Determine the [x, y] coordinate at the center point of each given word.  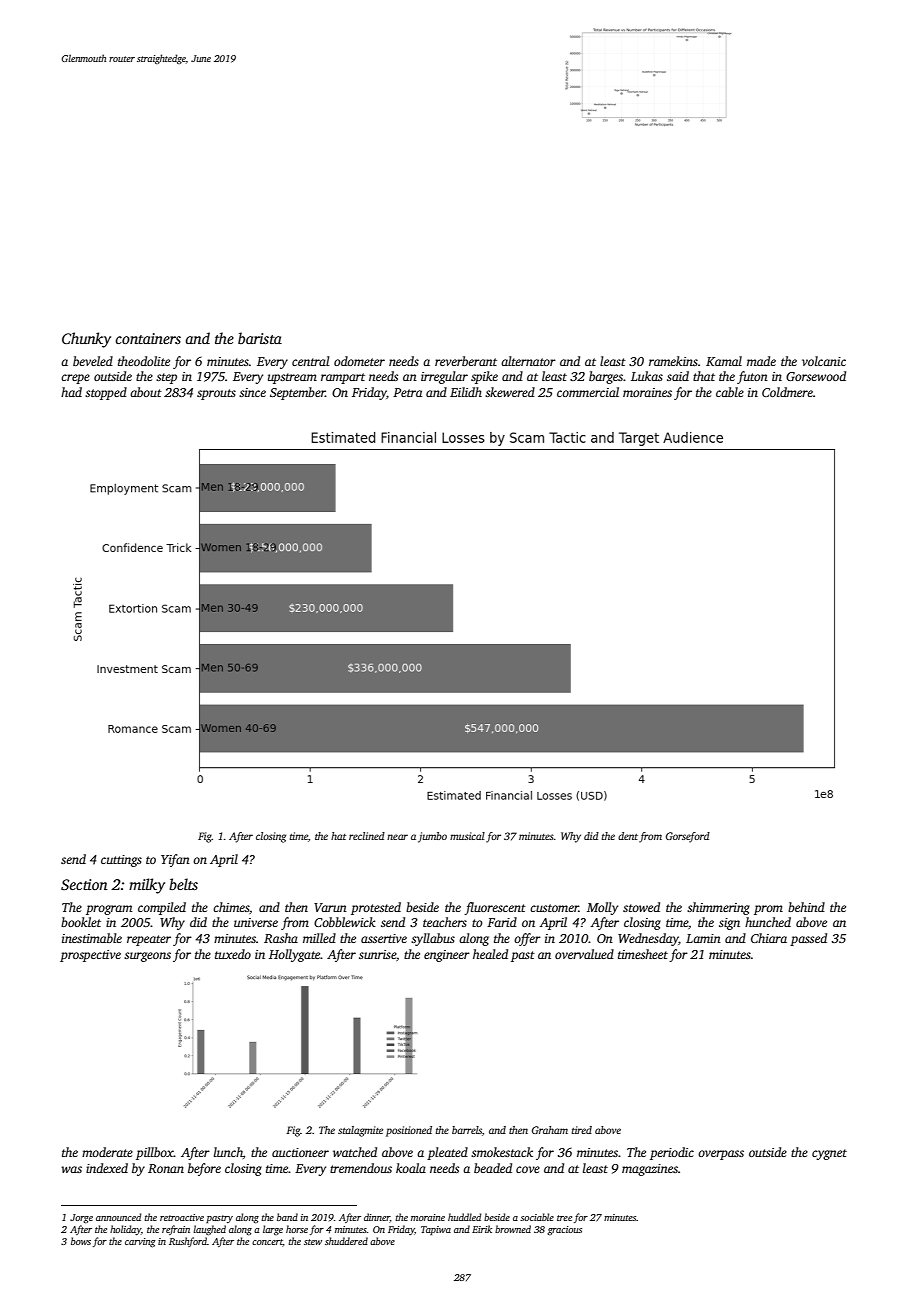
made [761, 361]
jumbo [432, 837]
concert [267, 1243]
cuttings [121, 861]
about [146, 392]
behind [806, 907]
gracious [564, 1231]
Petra [407, 392]
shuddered [346, 1241]
